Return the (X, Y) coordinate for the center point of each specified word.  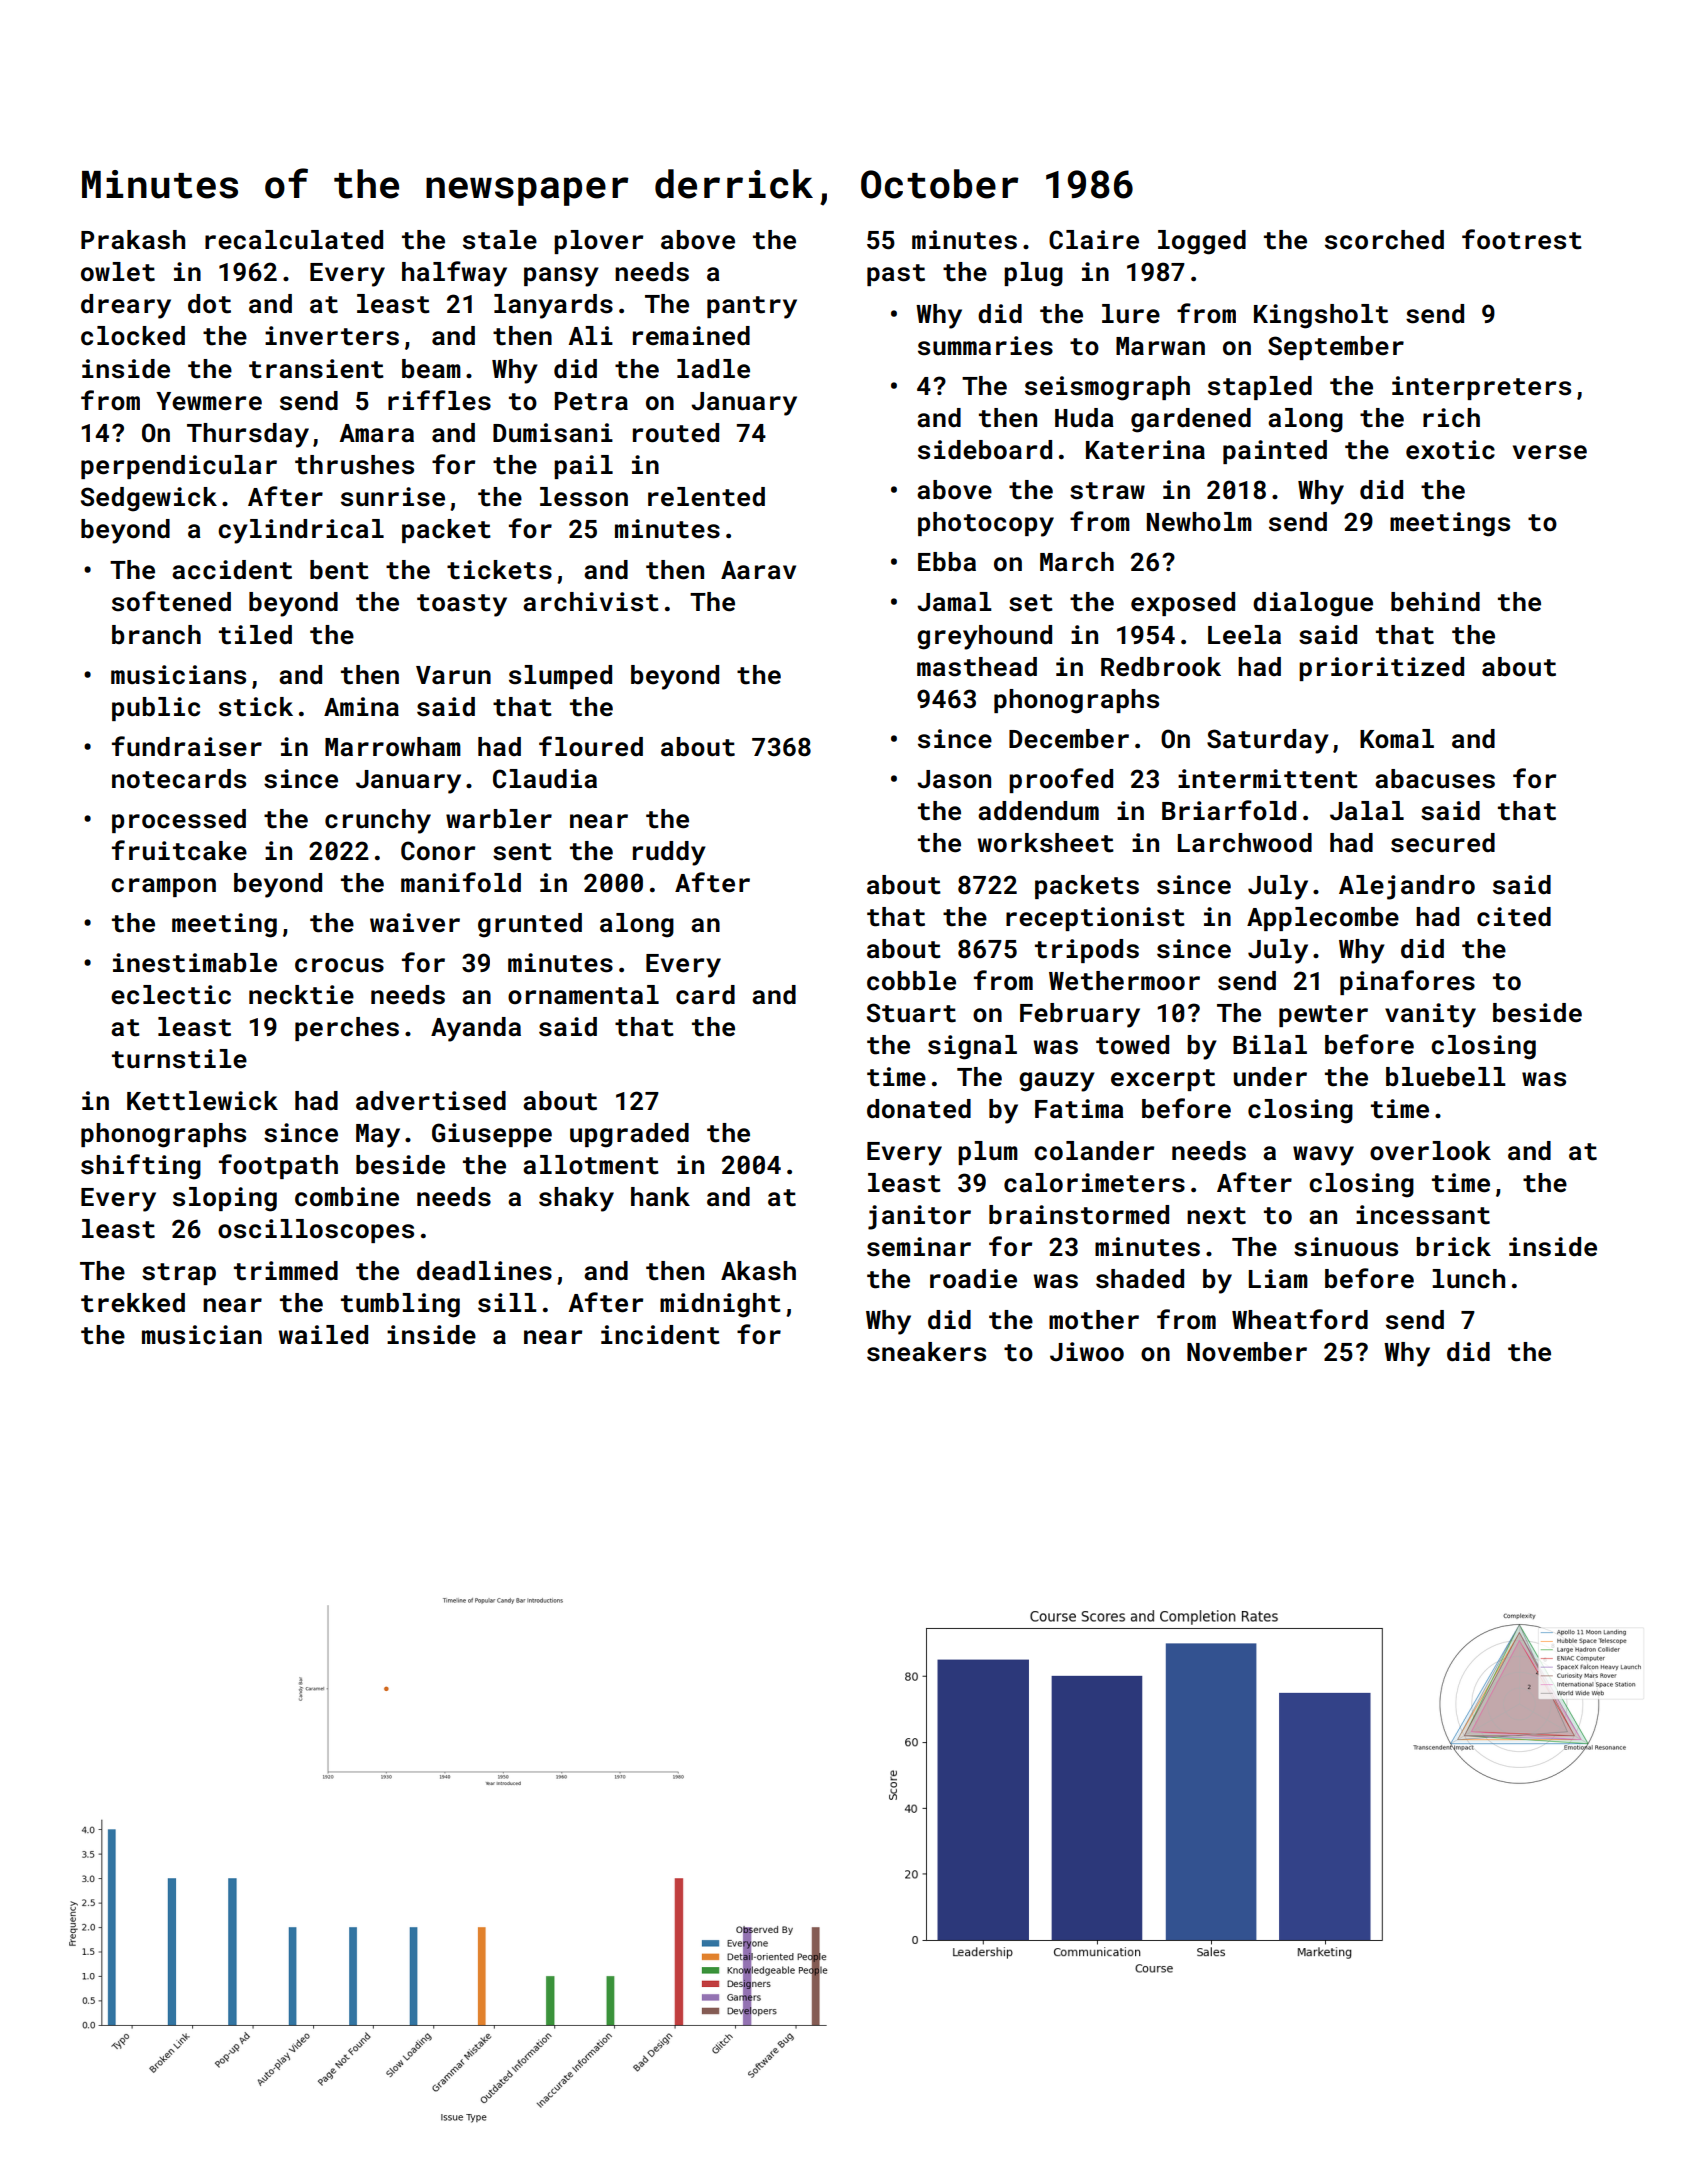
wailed (323, 1335)
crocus (339, 965)
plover (598, 242)
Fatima (1079, 1109)
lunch (1468, 1279)
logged (1202, 242)
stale (500, 240)
